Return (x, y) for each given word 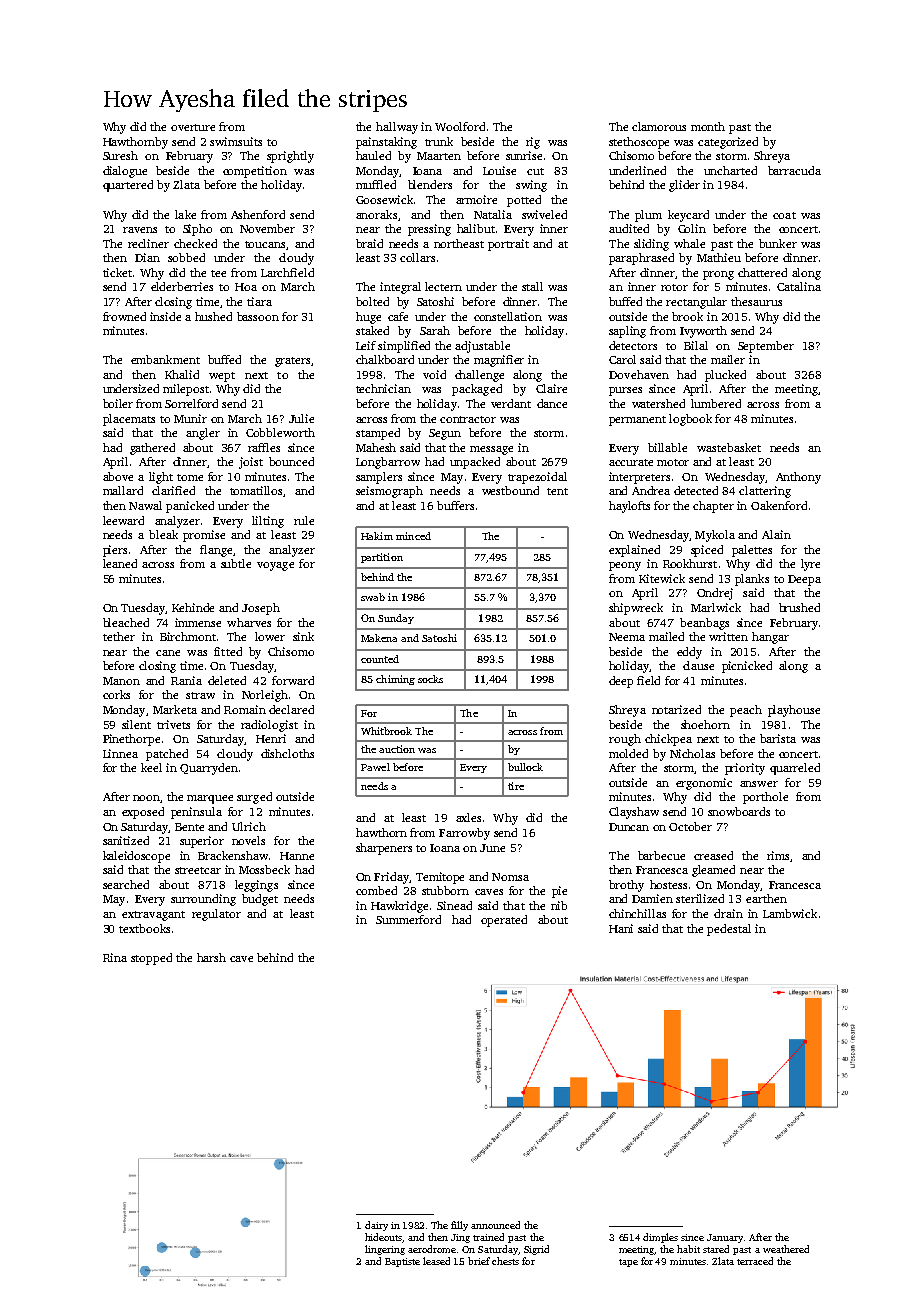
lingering (385, 1250)
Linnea (120, 753)
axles (468, 817)
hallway (397, 128)
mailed (666, 636)
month (708, 126)
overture (193, 127)
